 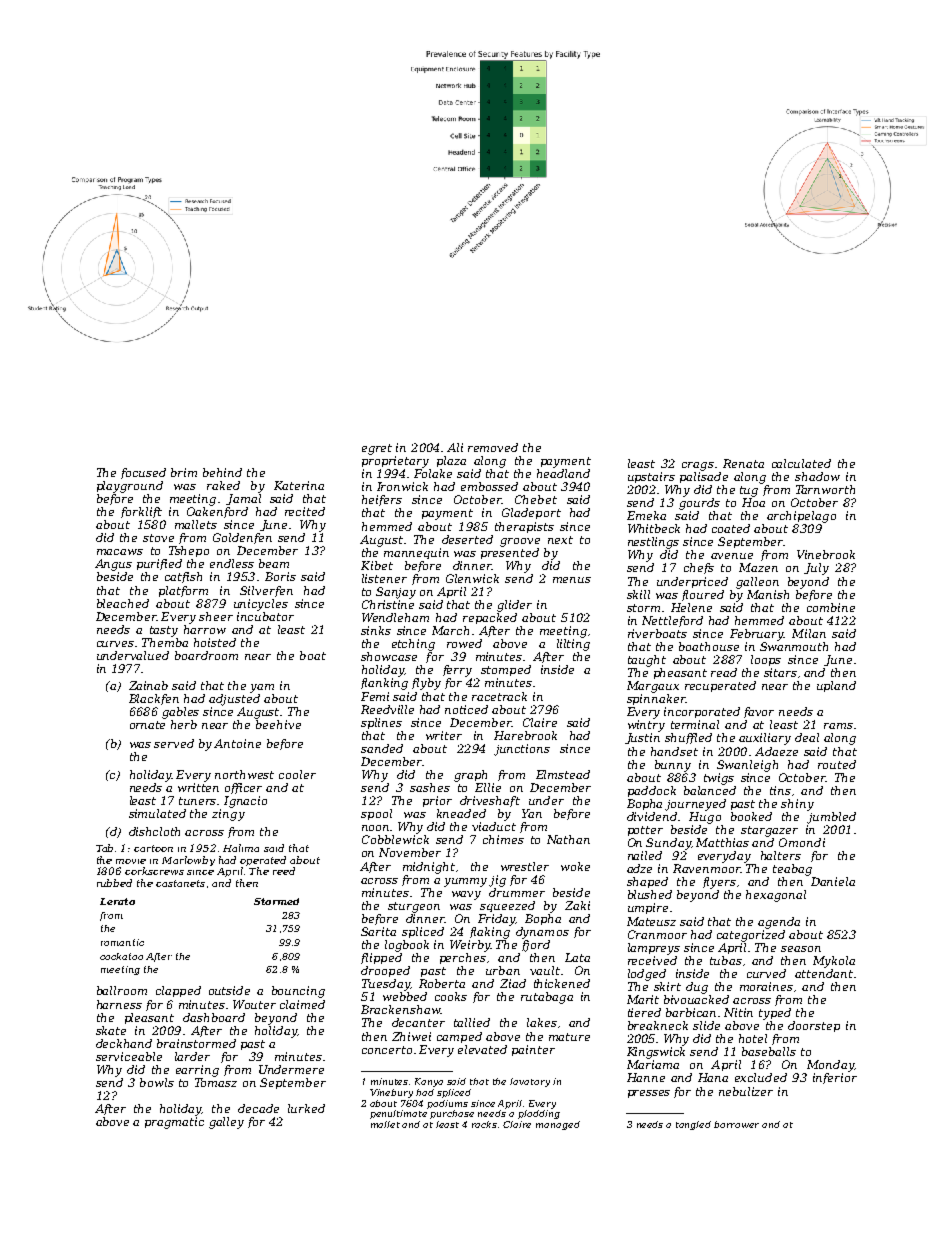 I want to click on crags, so click(x=698, y=466).
